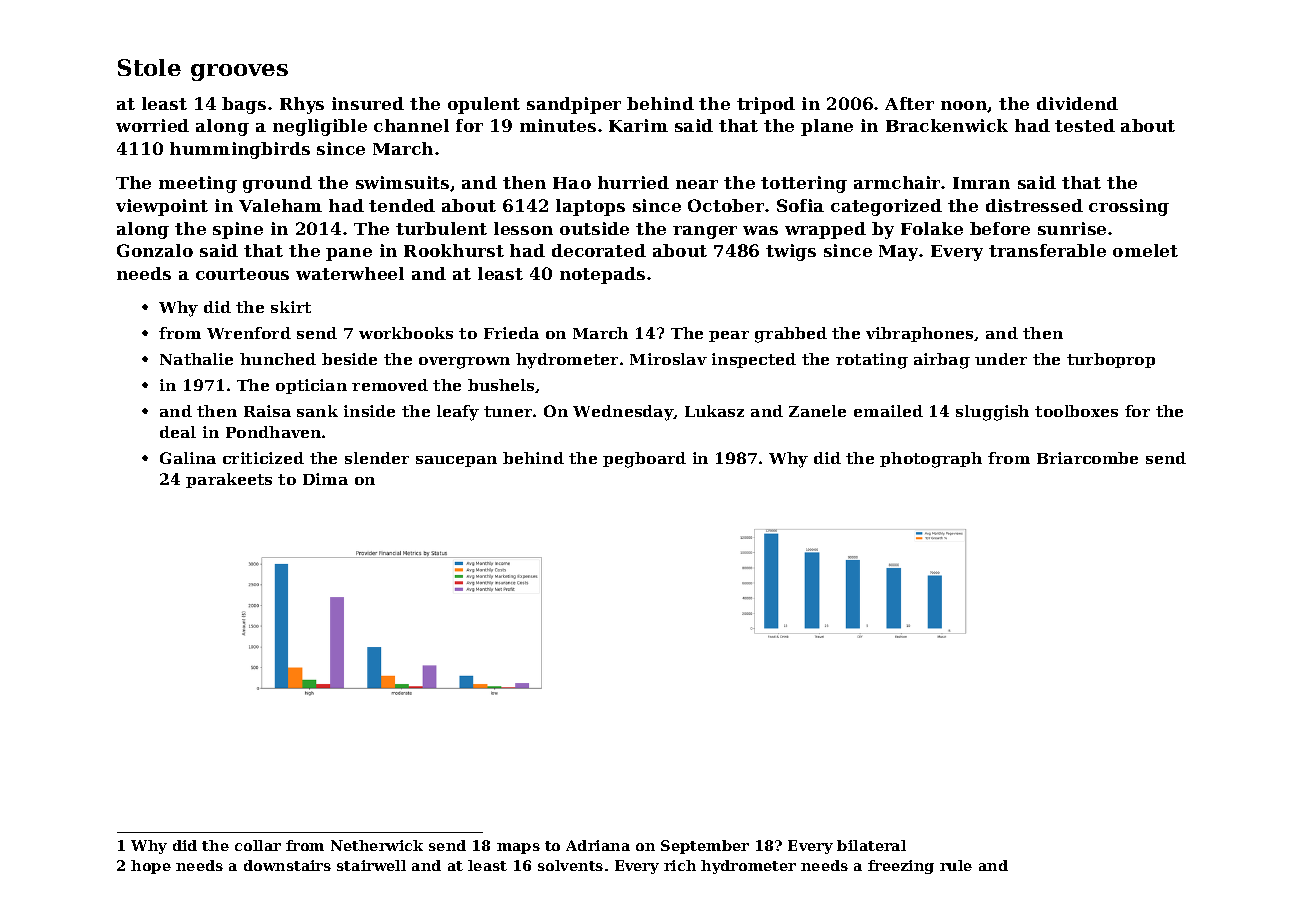  Describe the element at coordinates (901, 867) in the screenshot. I see `freezing` at that location.
